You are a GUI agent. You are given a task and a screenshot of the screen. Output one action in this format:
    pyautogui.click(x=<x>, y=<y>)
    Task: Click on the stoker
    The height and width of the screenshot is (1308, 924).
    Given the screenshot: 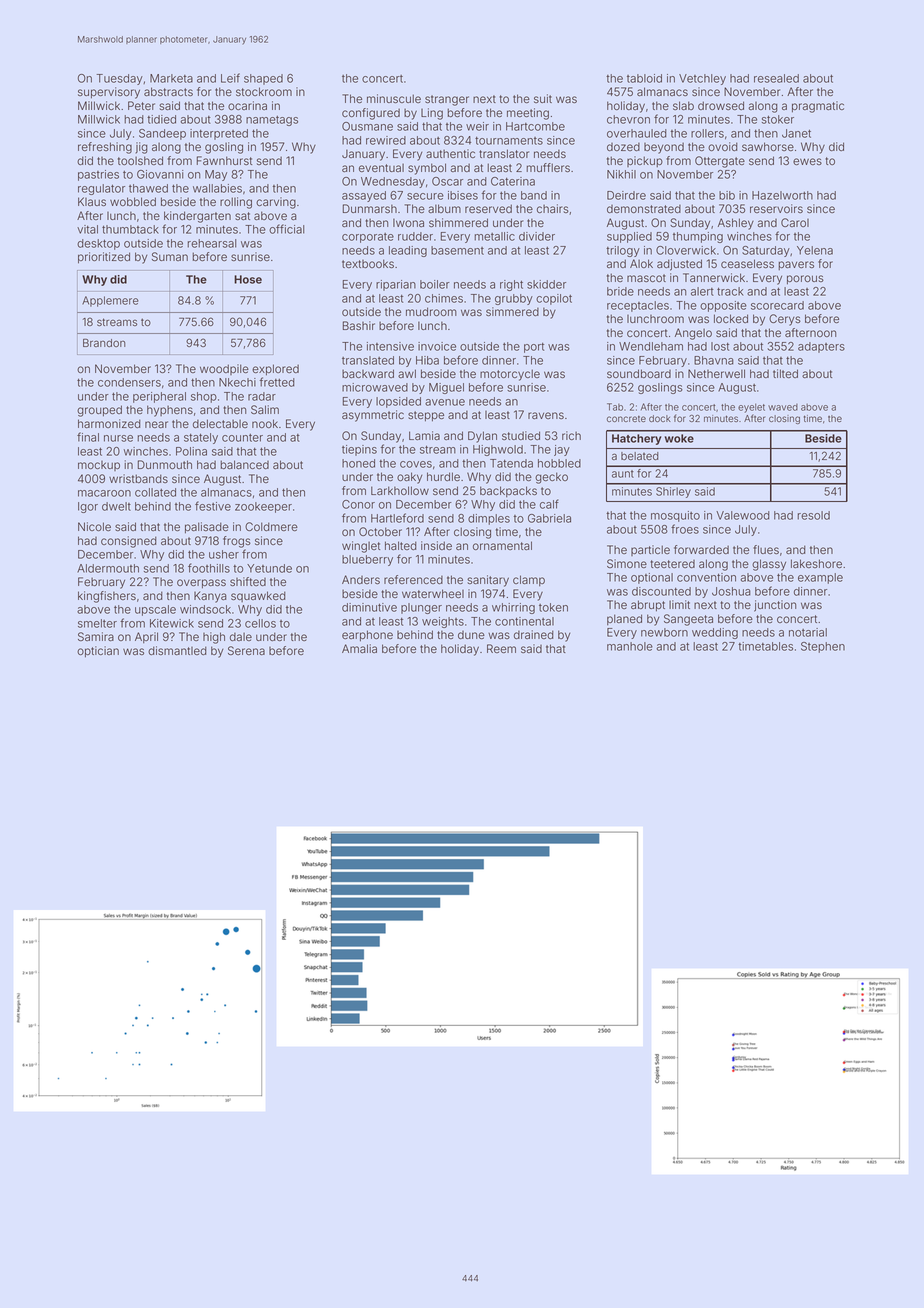 What is the action you would take?
    pyautogui.click(x=778, y=119)
